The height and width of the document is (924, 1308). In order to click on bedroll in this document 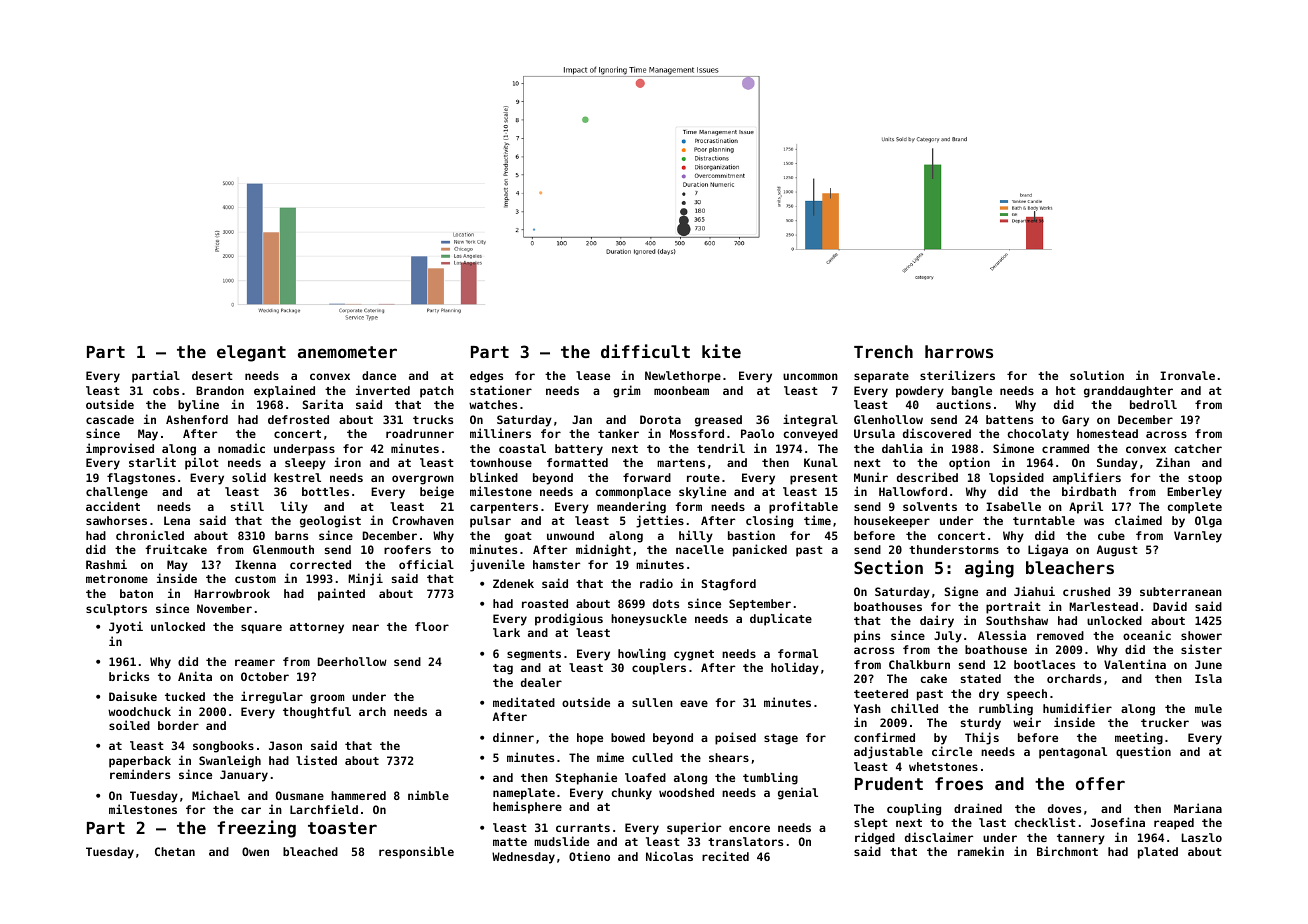, I will do `click(1153, 404)`.
